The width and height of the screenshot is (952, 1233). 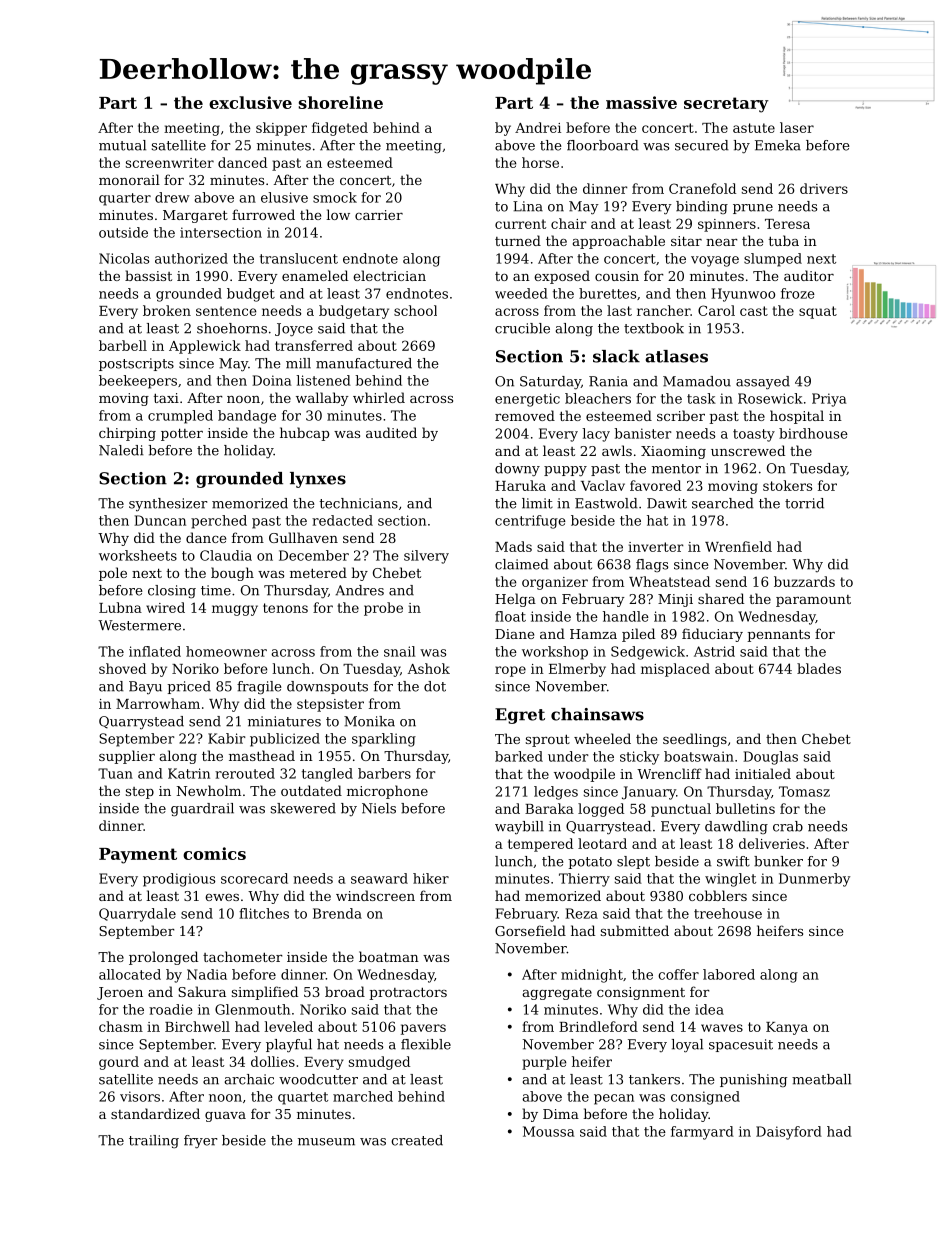 What do you see at coordinates (520, 224) in the screenshot?
I see `current` at bounding box center [520, 224].
